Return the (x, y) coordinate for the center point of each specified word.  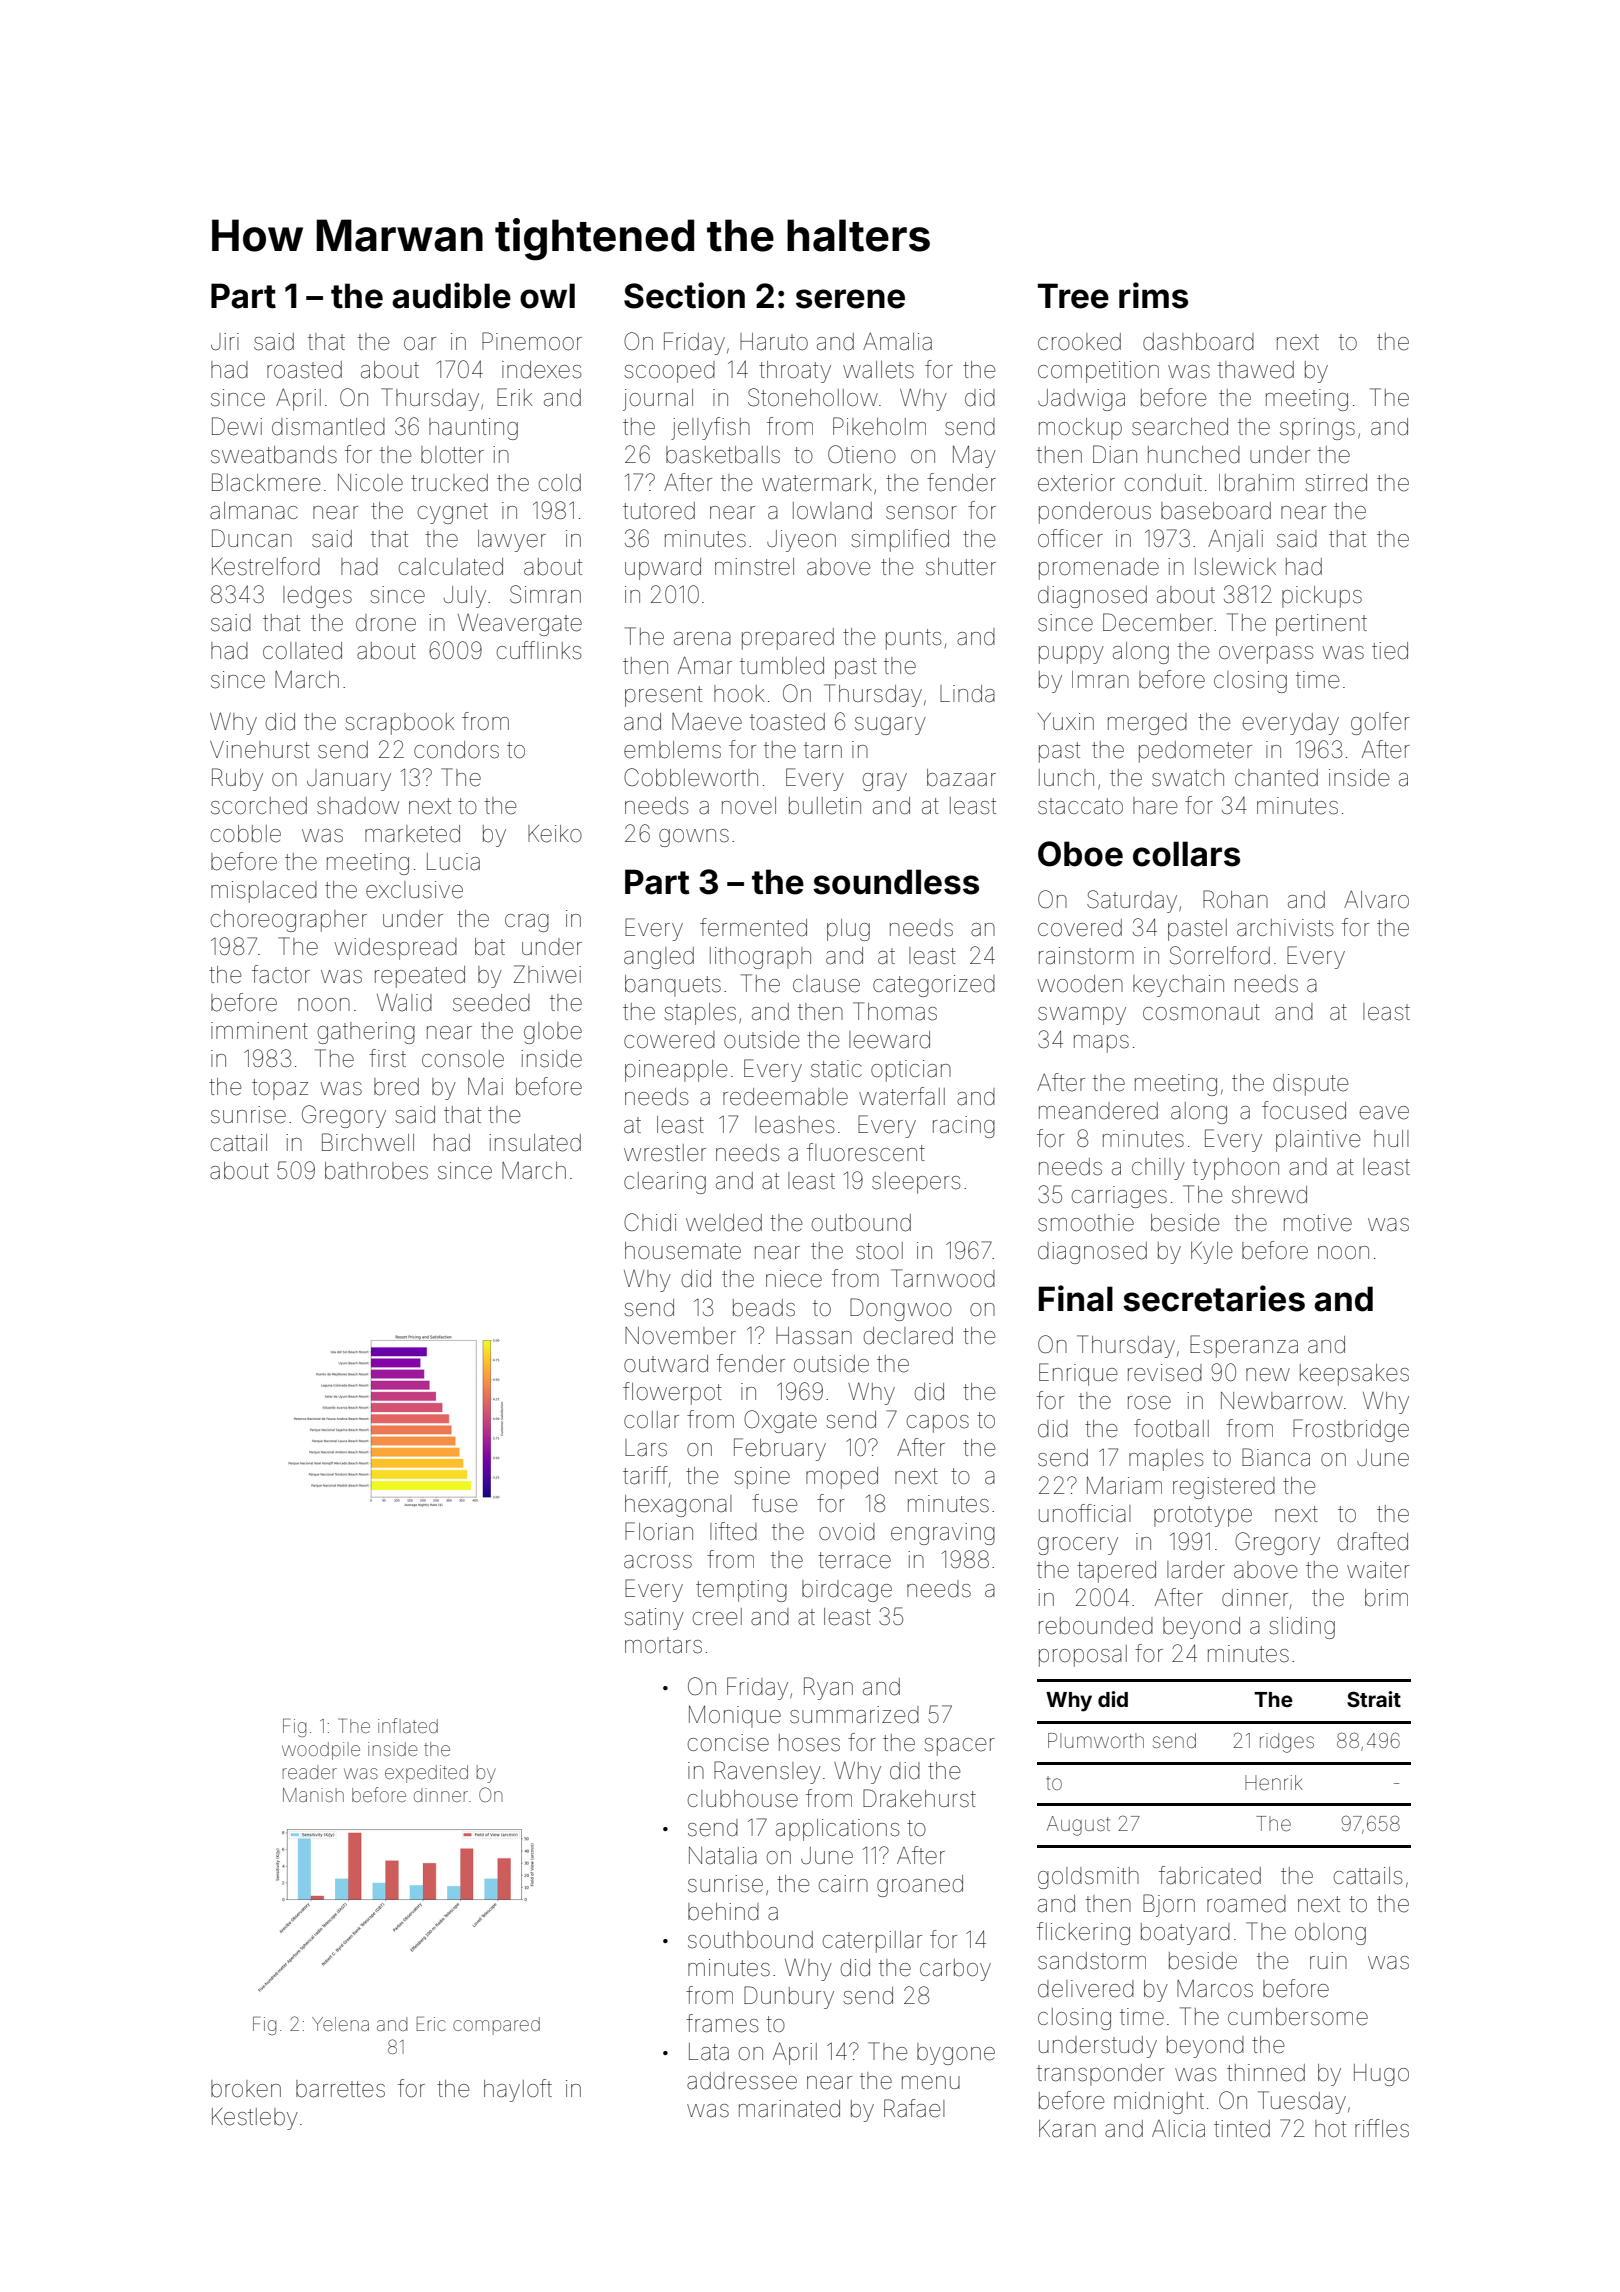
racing (964, 1127)
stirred (1336, 483)
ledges (317, 597)
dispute (1311, 1085)
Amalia (897, 342)
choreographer (289, 921)
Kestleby (255, 2119)
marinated (789, 2109)
